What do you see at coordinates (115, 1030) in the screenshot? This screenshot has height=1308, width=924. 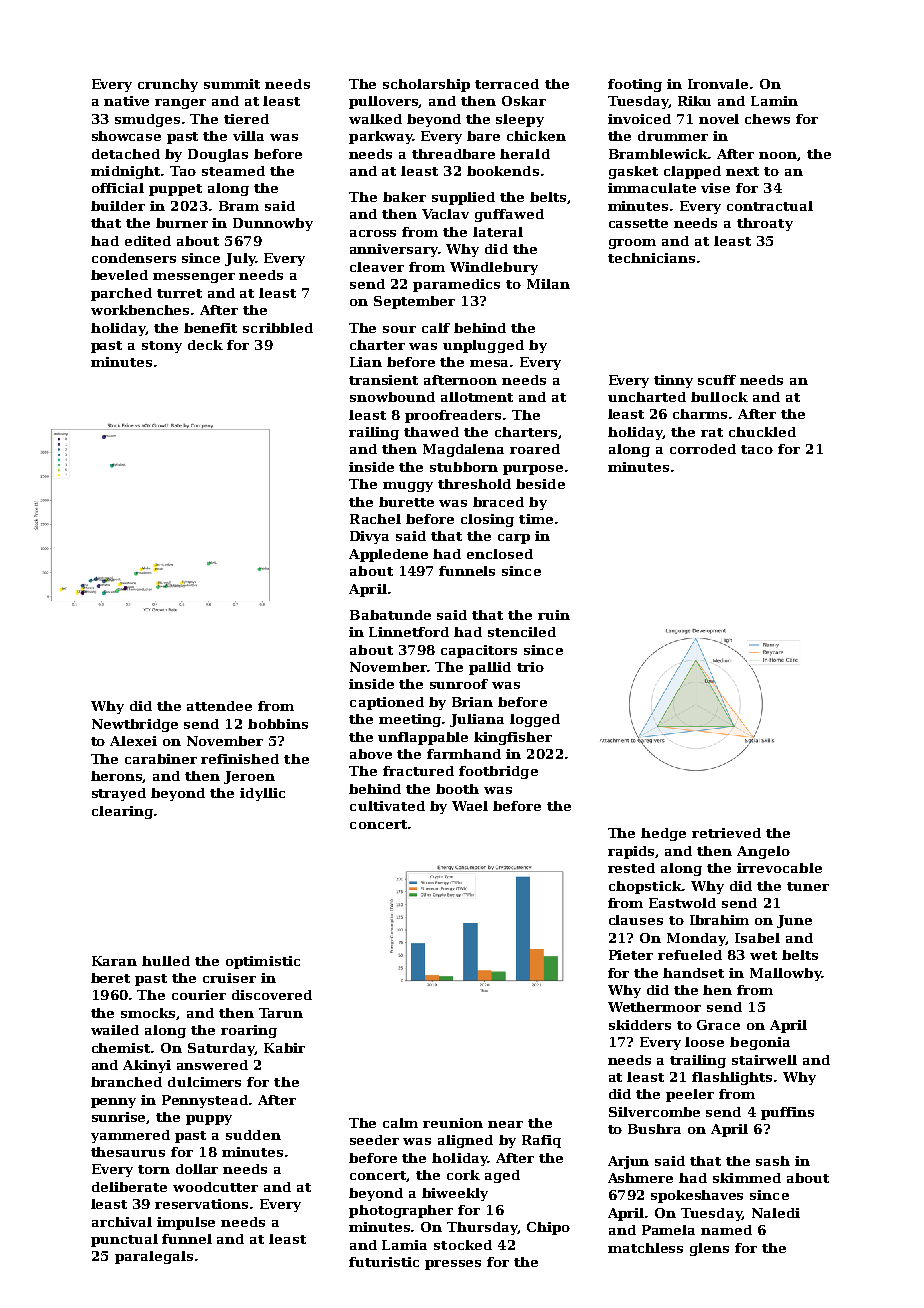 I see `wailed` at bounding box center [115, 1030].
